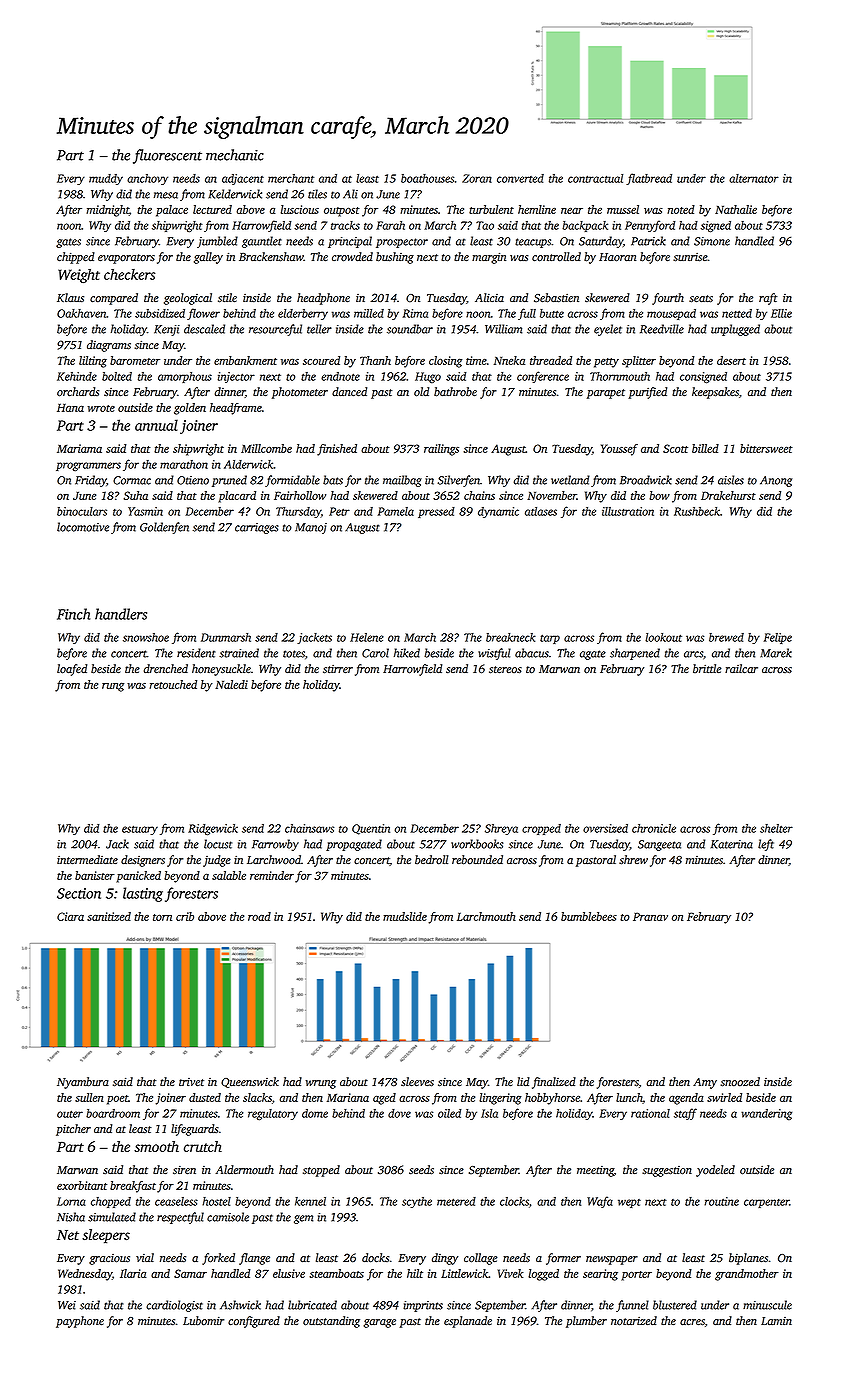 The width and height of the screenshot is (849, 1400). Describe the element at coordinates (367, 637) in the screenshot. I see `Helene` at that location.
